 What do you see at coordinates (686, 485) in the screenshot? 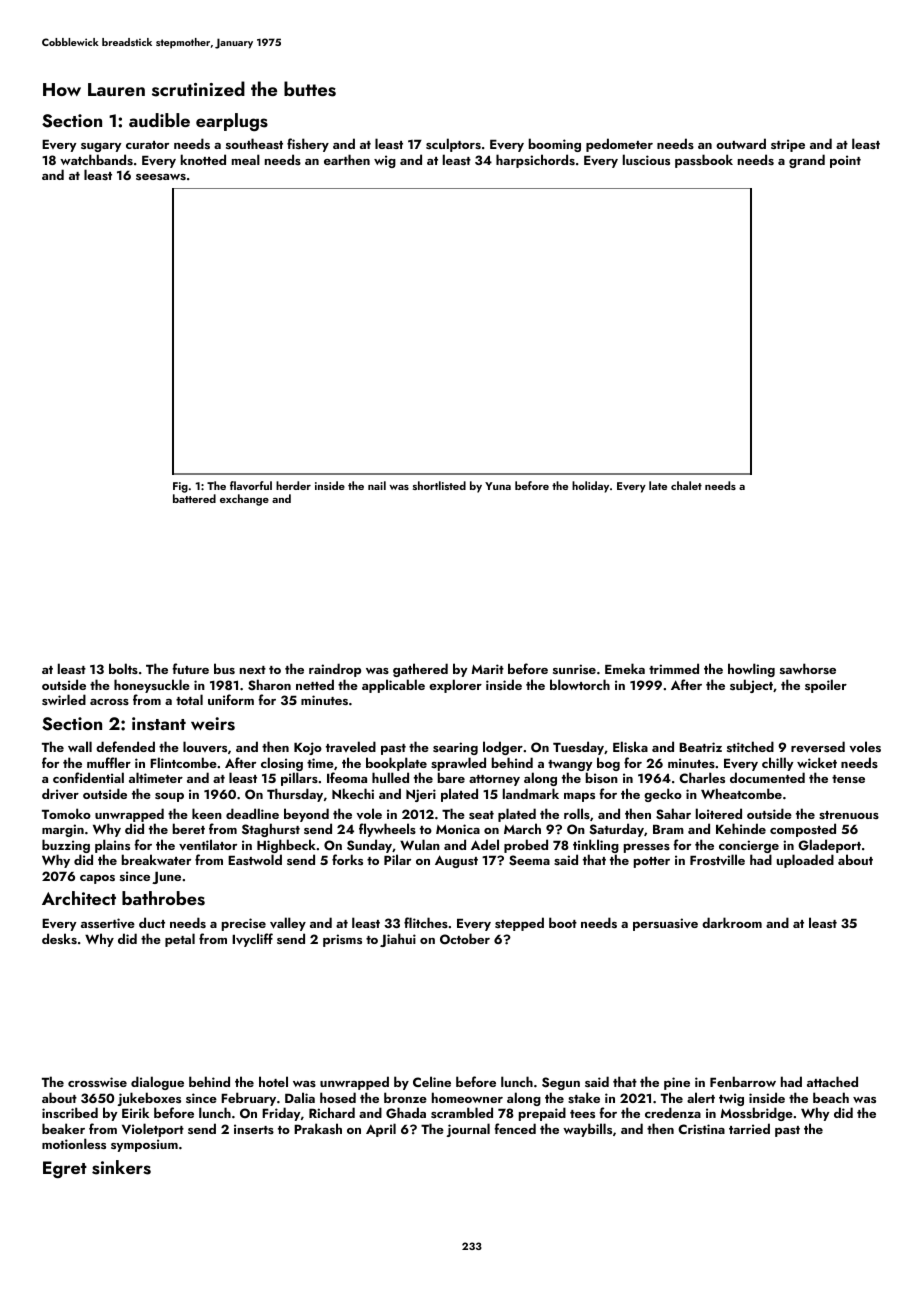
I see `chalet` at bounding box center [686, 485].
